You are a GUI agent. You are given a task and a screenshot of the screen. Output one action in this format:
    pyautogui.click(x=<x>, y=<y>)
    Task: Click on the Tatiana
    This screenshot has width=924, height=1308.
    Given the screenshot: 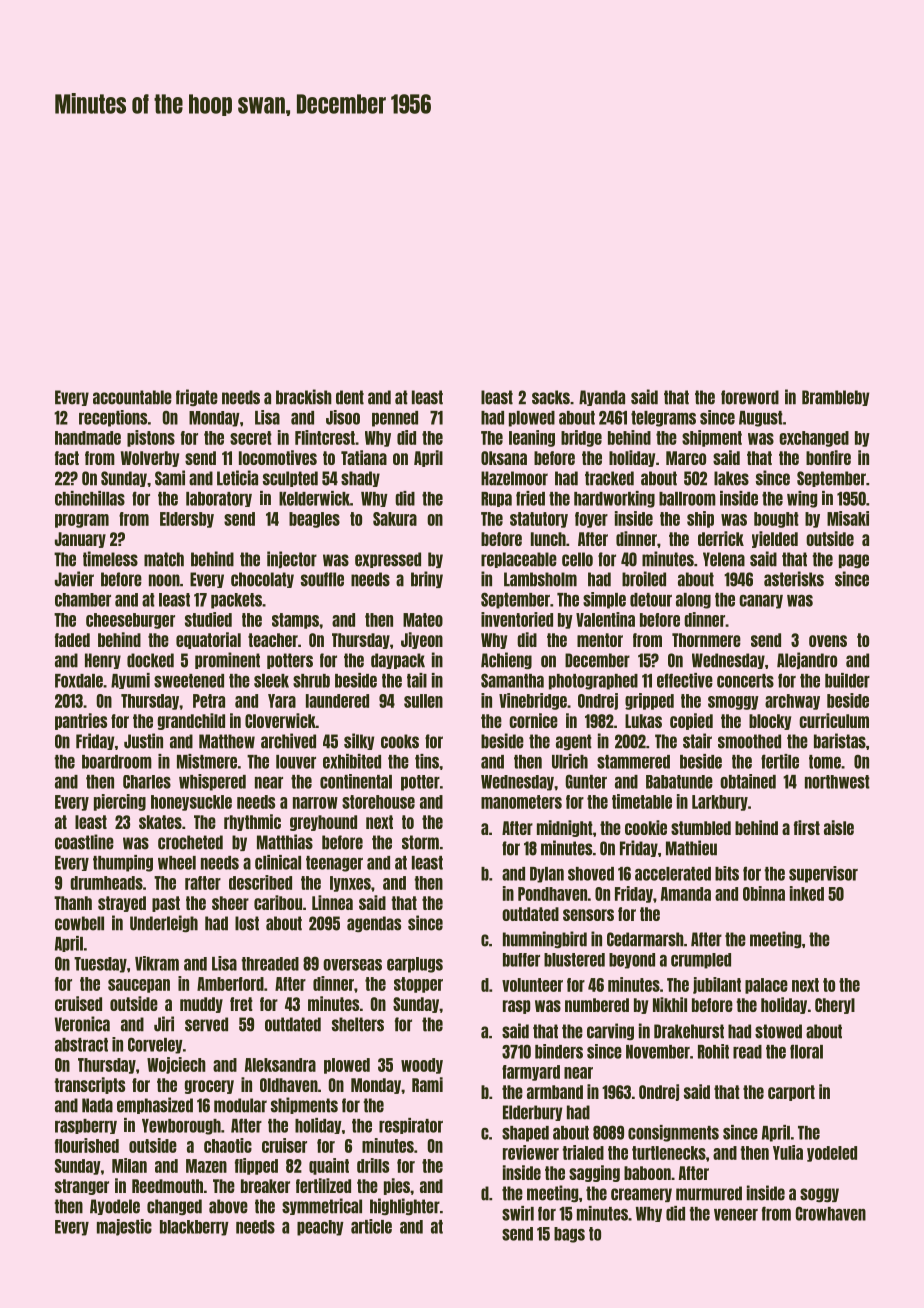 What is the action you would take?
    pyautogui.click(x=364, y=457)
